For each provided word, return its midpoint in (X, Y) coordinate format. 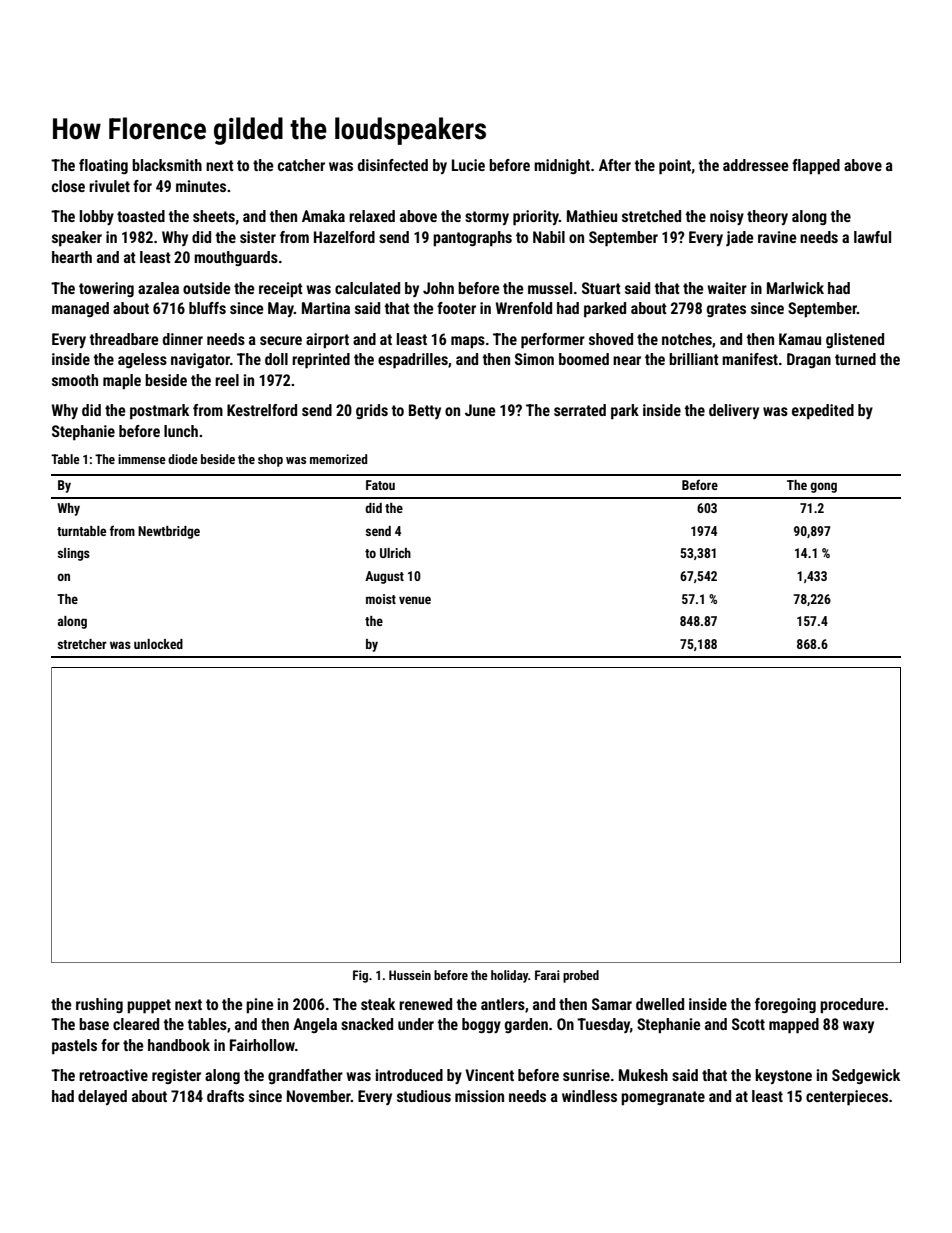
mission (479, 1096)
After (615, 165)
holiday (509, 976)
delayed (102, 1097)
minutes (201, 186)
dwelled (660, 1004)
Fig (360, 976)
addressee (756, 165)
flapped (816, 167)
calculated (367, 288)
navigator (200, 360)
